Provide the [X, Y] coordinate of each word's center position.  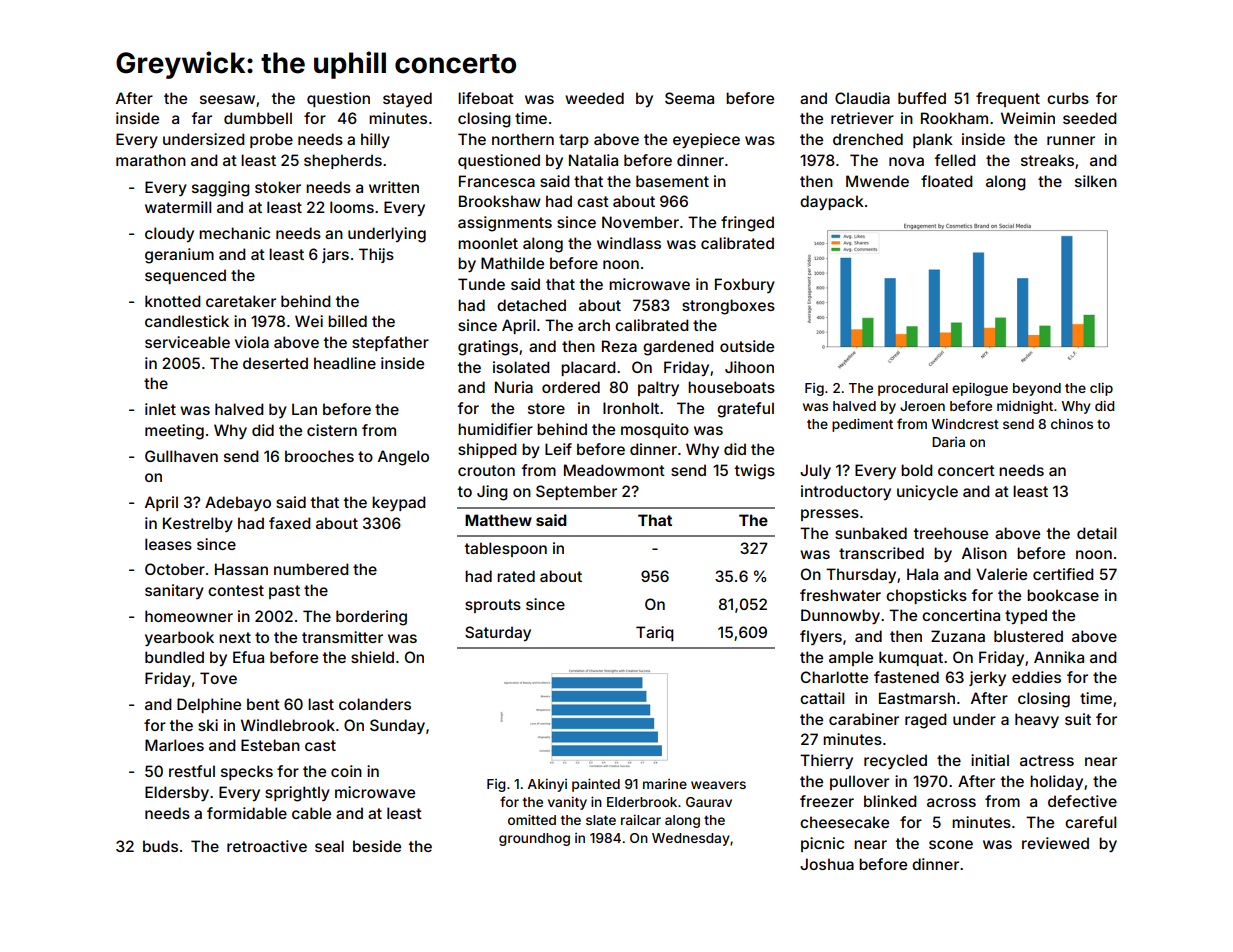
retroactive [267, 846]
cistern [332, 430]
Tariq [655, 633]
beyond [1037, 389]
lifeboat [486, 98]
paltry [658, 388]
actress [1047, 760]
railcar [641, 819]
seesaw [227, 99]
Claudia [862, 98]
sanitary [174, 591]
